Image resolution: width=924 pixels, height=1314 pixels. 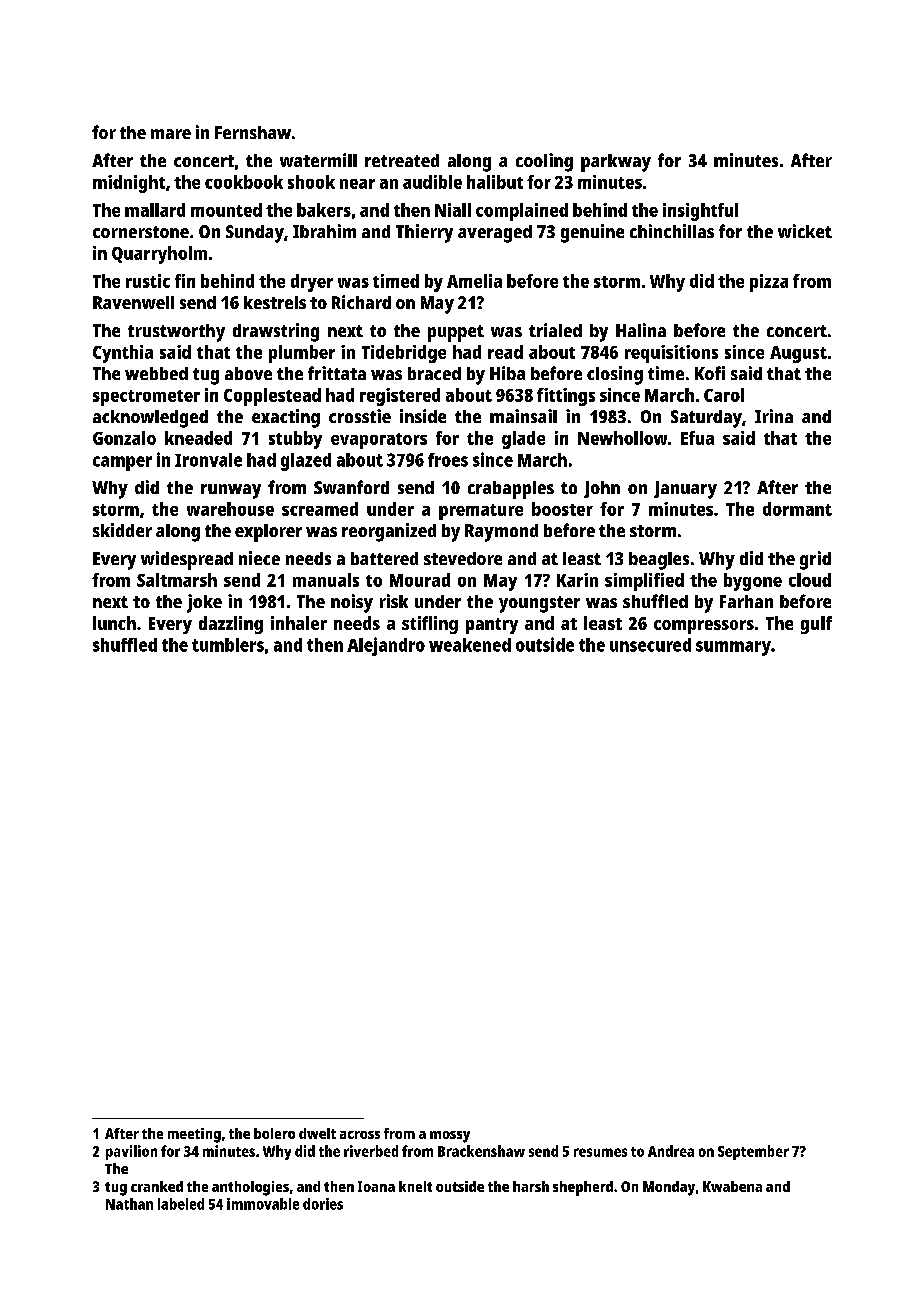 What do you see at coordinates (616, 163) in the screenshot?
I see `parkway` at bounding box center [616, 163].
